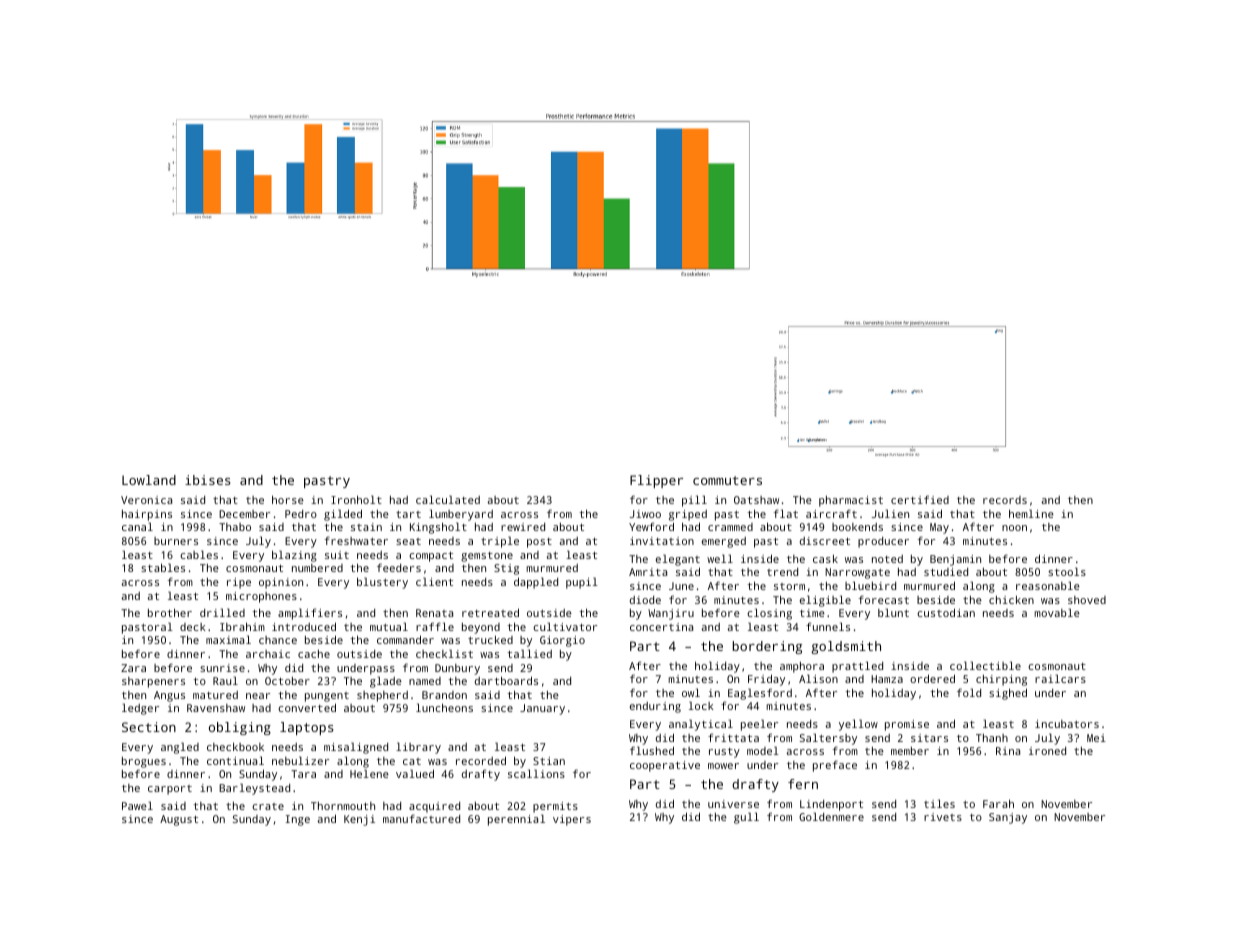 Image resolution: width=1233 pixels, height=952 pixels. Describe the element at coordinates (759, 725) in the image. I see `peeler` at that location.
